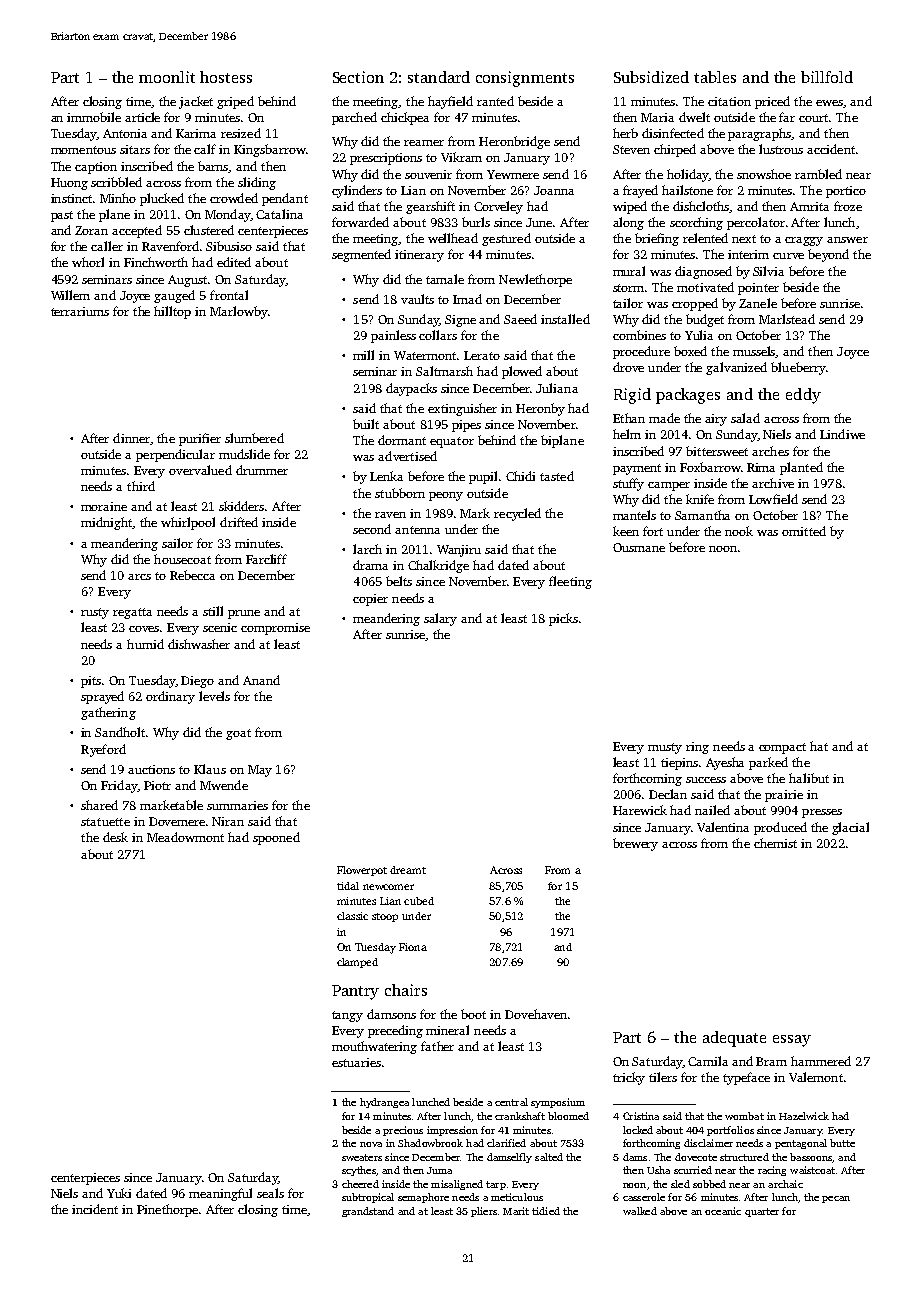 The height and width of the image is (1308, 924). What do you see at coordinates (695, 304) in the image?
I see `cropped` at bounding box center [695, 304].
